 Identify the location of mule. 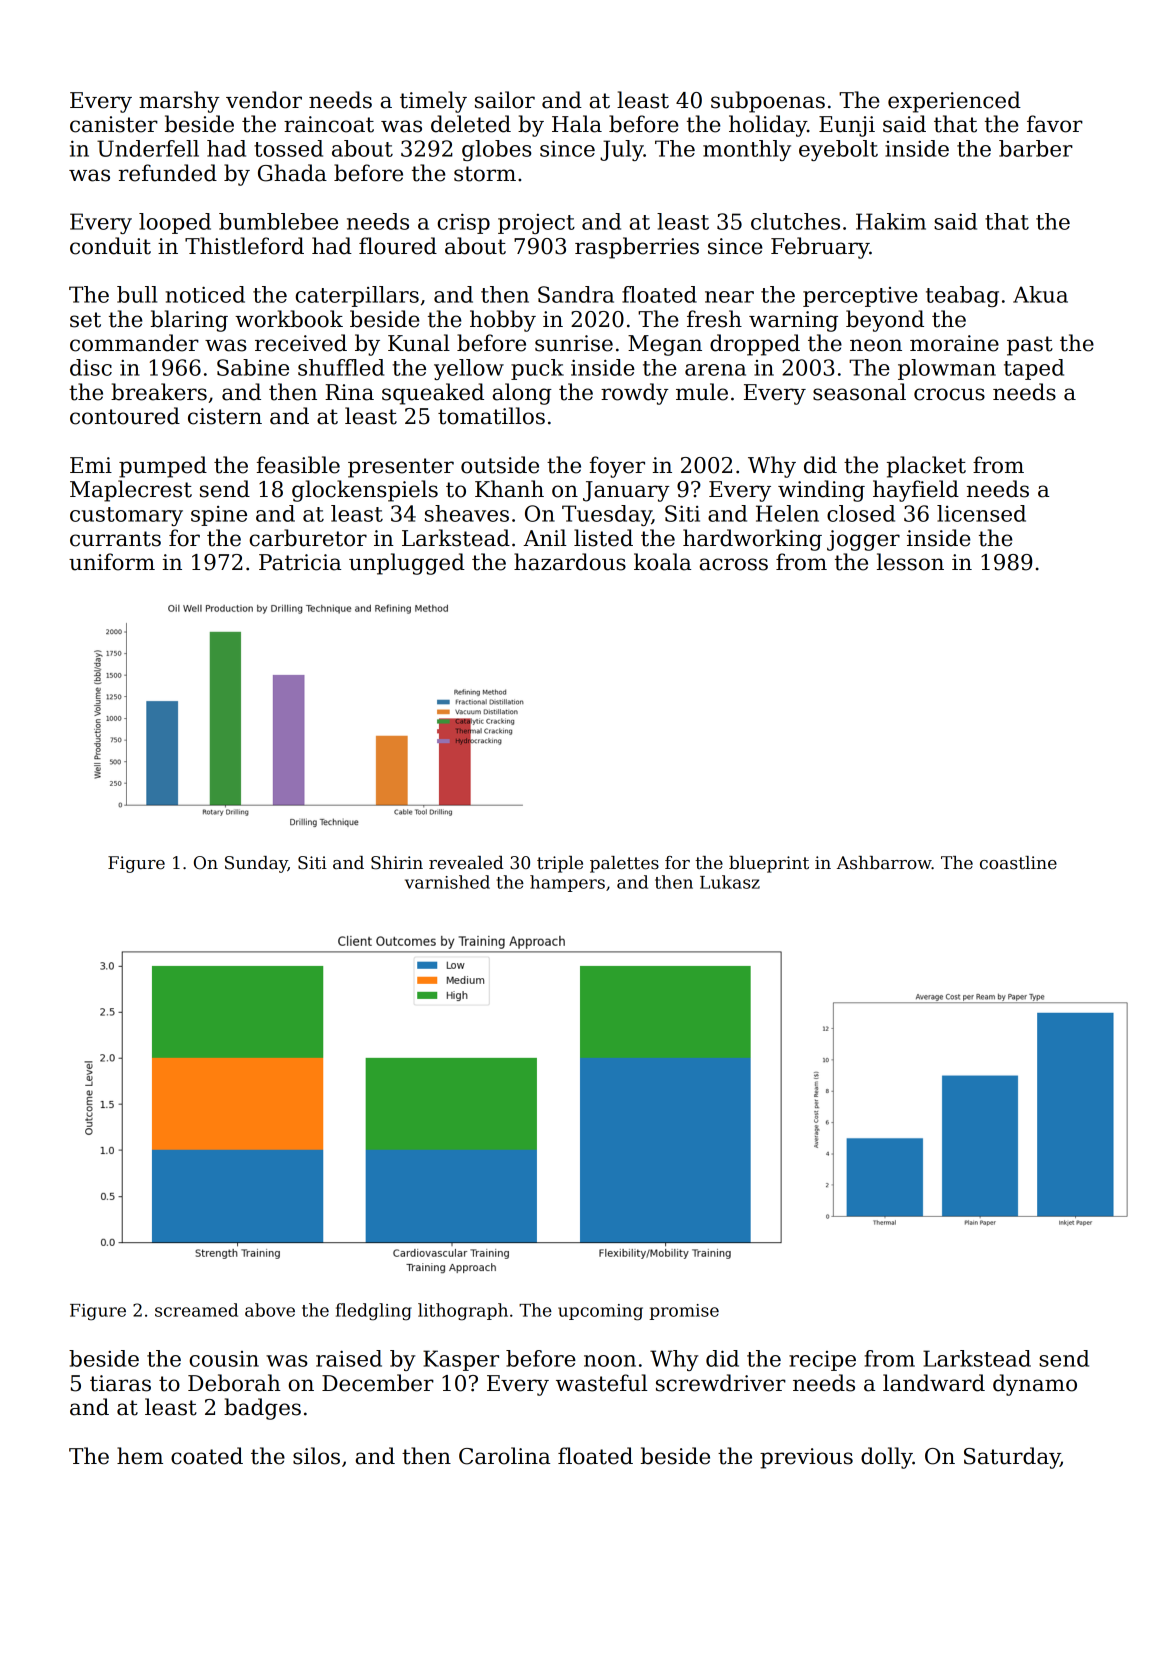
(702, 392).
